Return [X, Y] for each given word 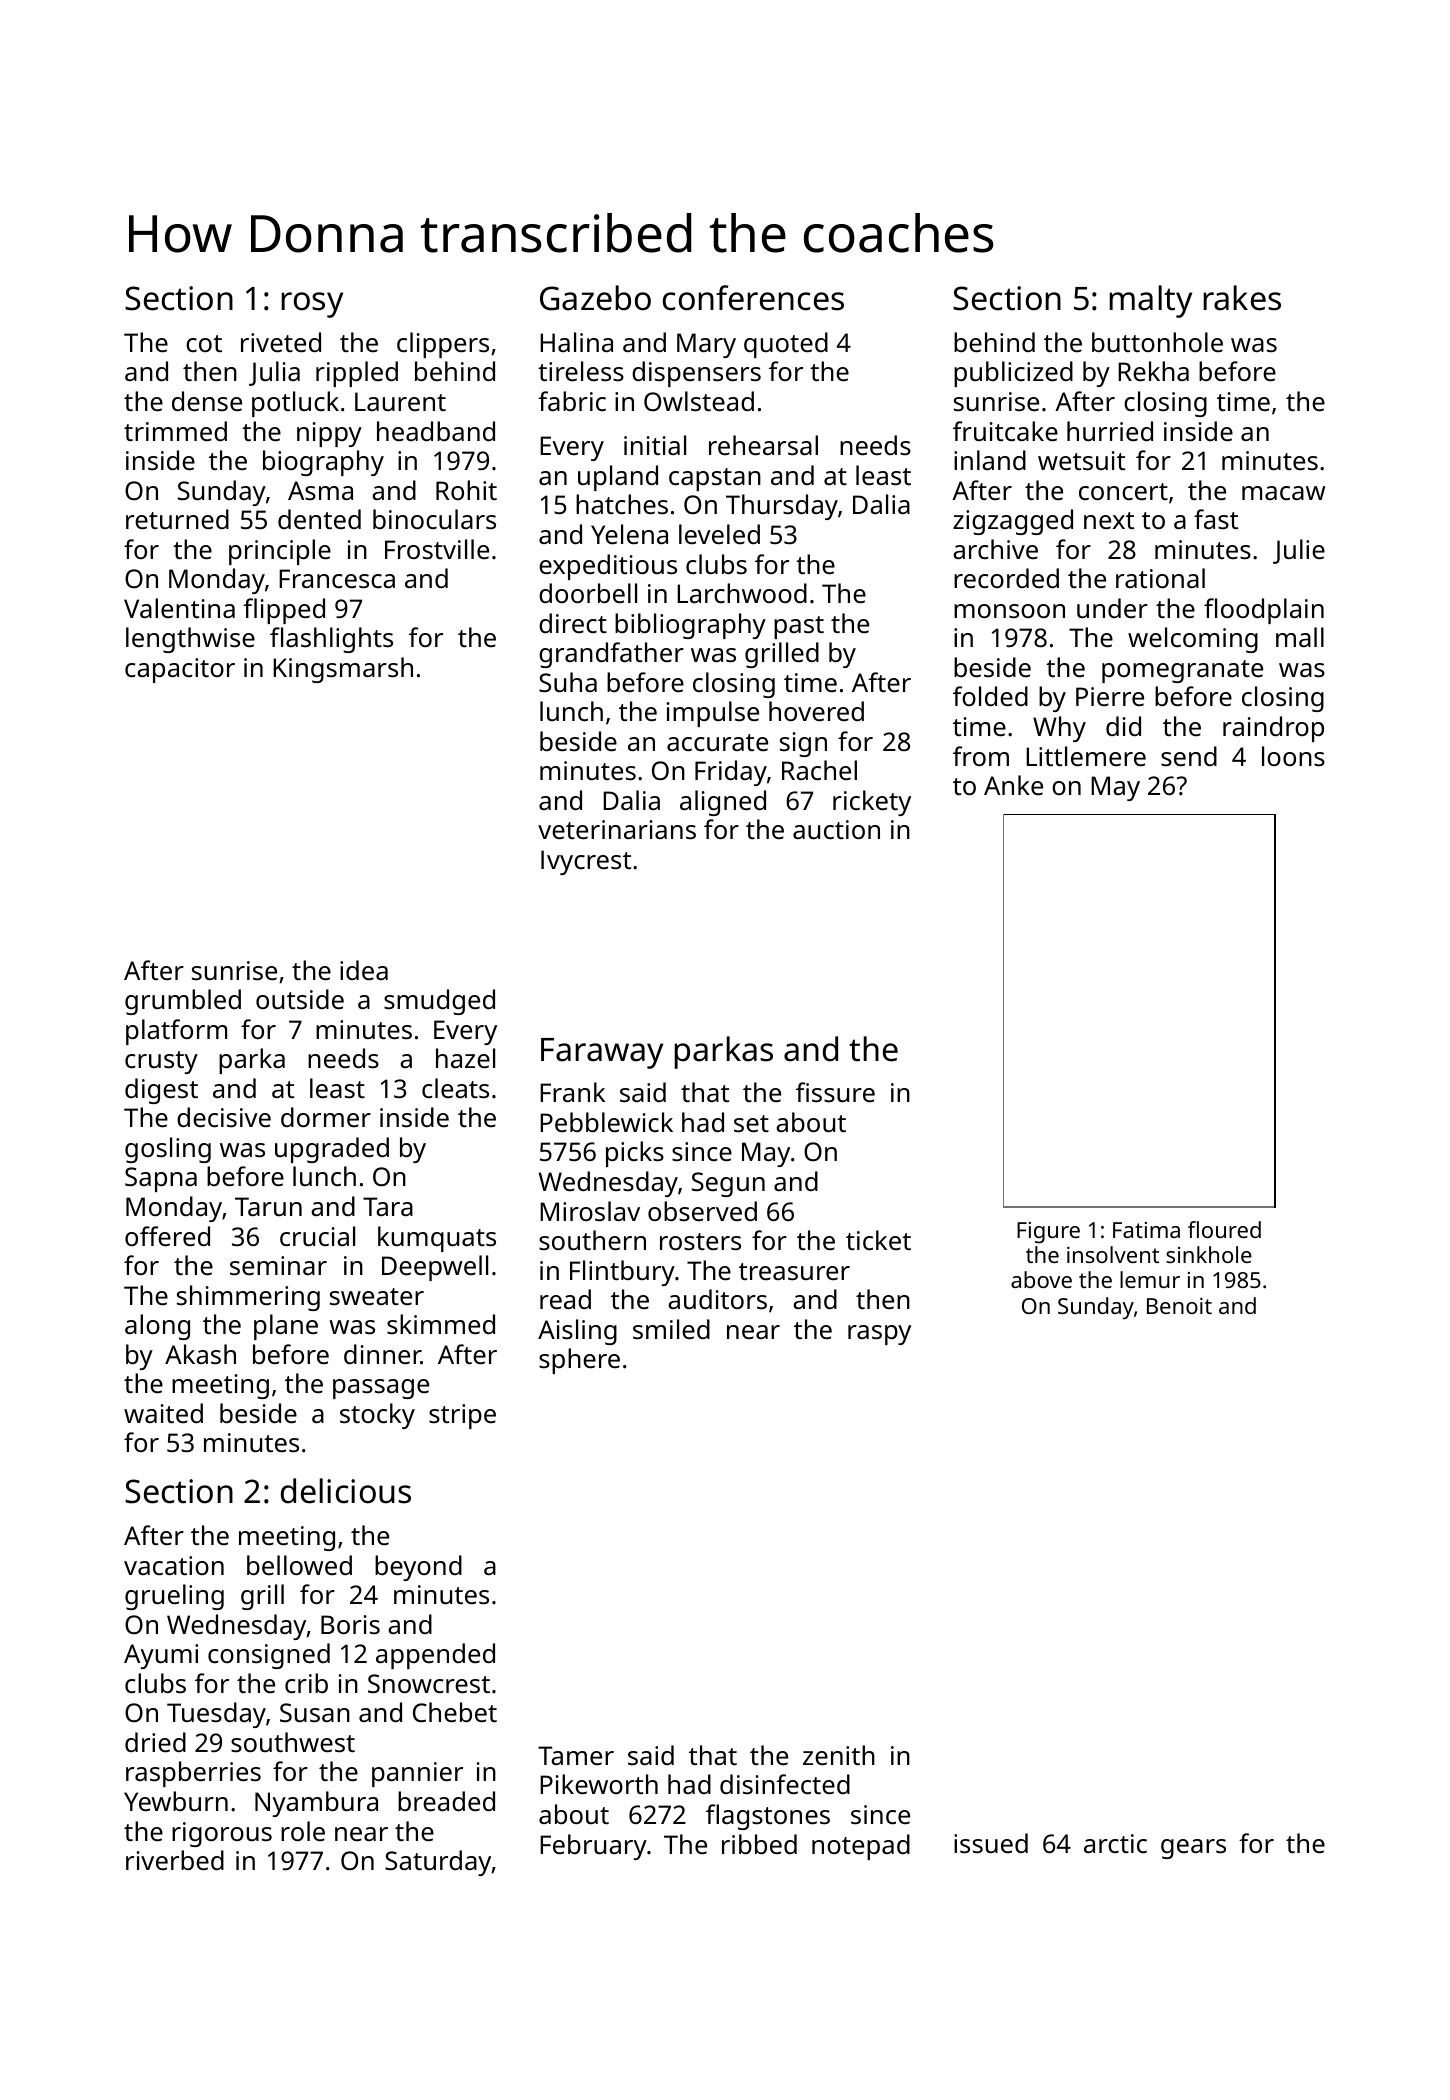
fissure [835, 1092]
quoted [786, 345]
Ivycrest [586, 862]
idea [364, 970]
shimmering [248, 1298]
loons [1293, 756]
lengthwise [190, 640]
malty [1150, 301]
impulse [713, 714]
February [593, 1847]
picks [635, 1154]
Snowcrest [429, 1684]
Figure [1048, 1233]
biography [323, 463]
